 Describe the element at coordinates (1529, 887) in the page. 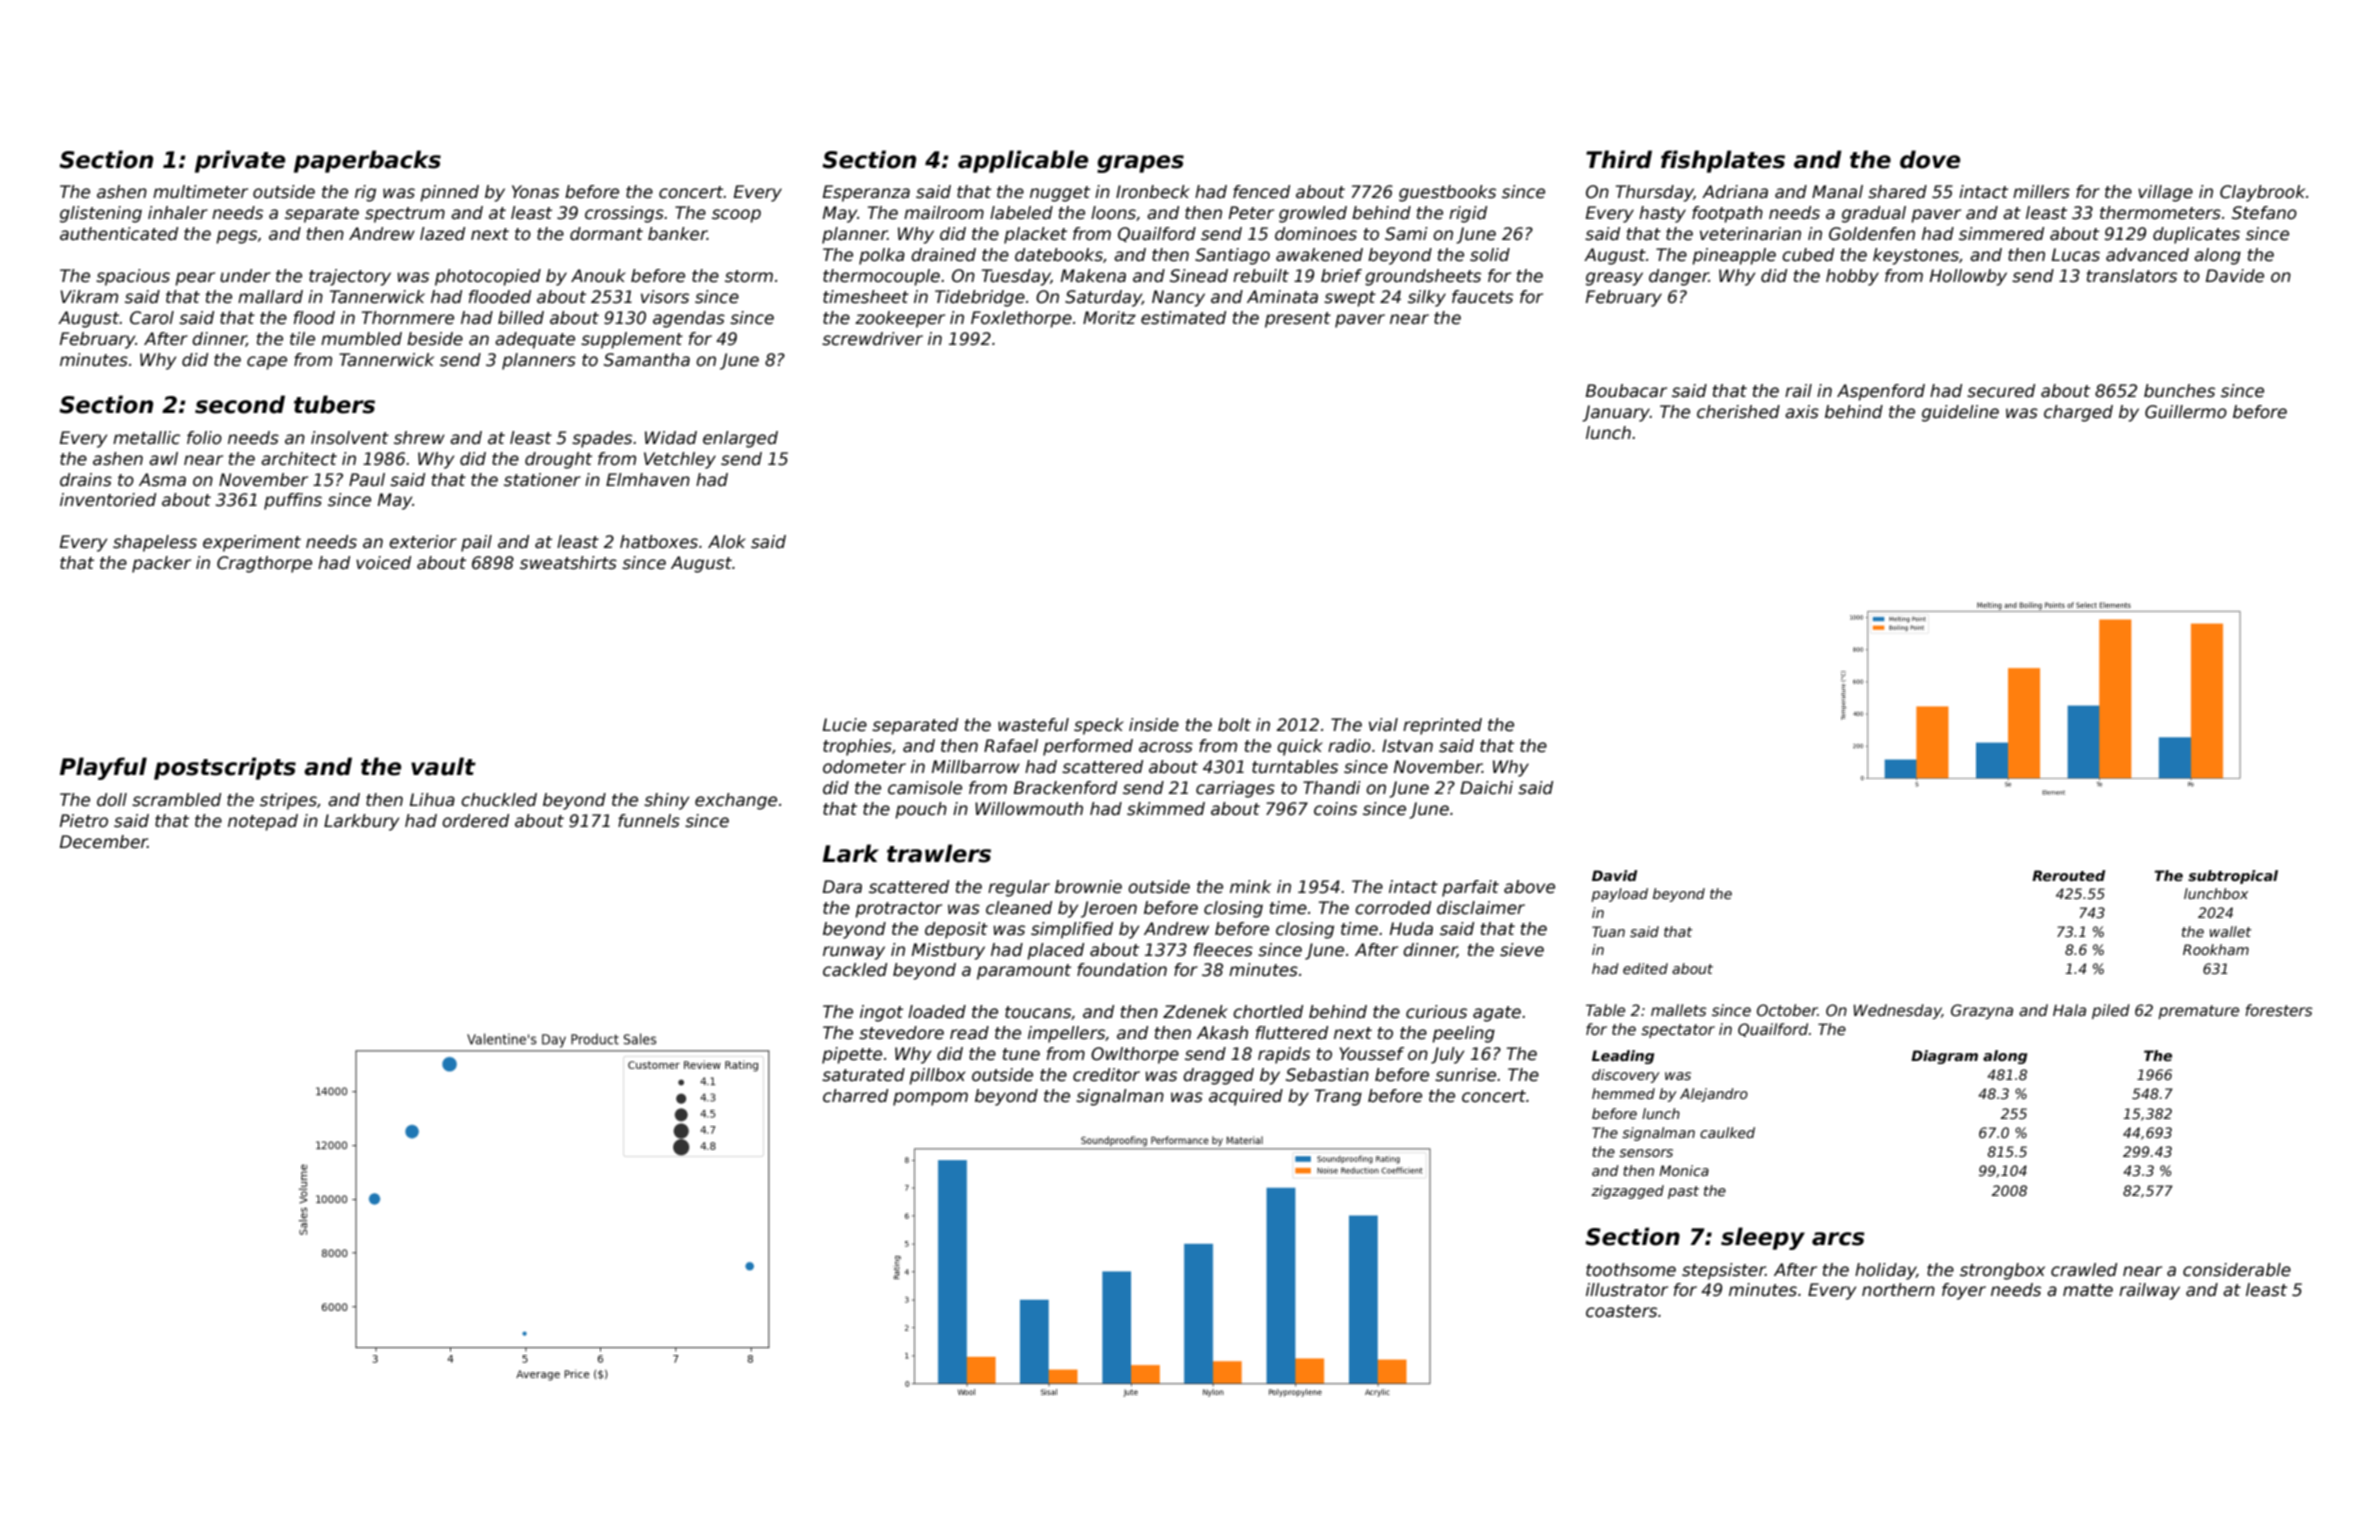

I see `above` at that location.
